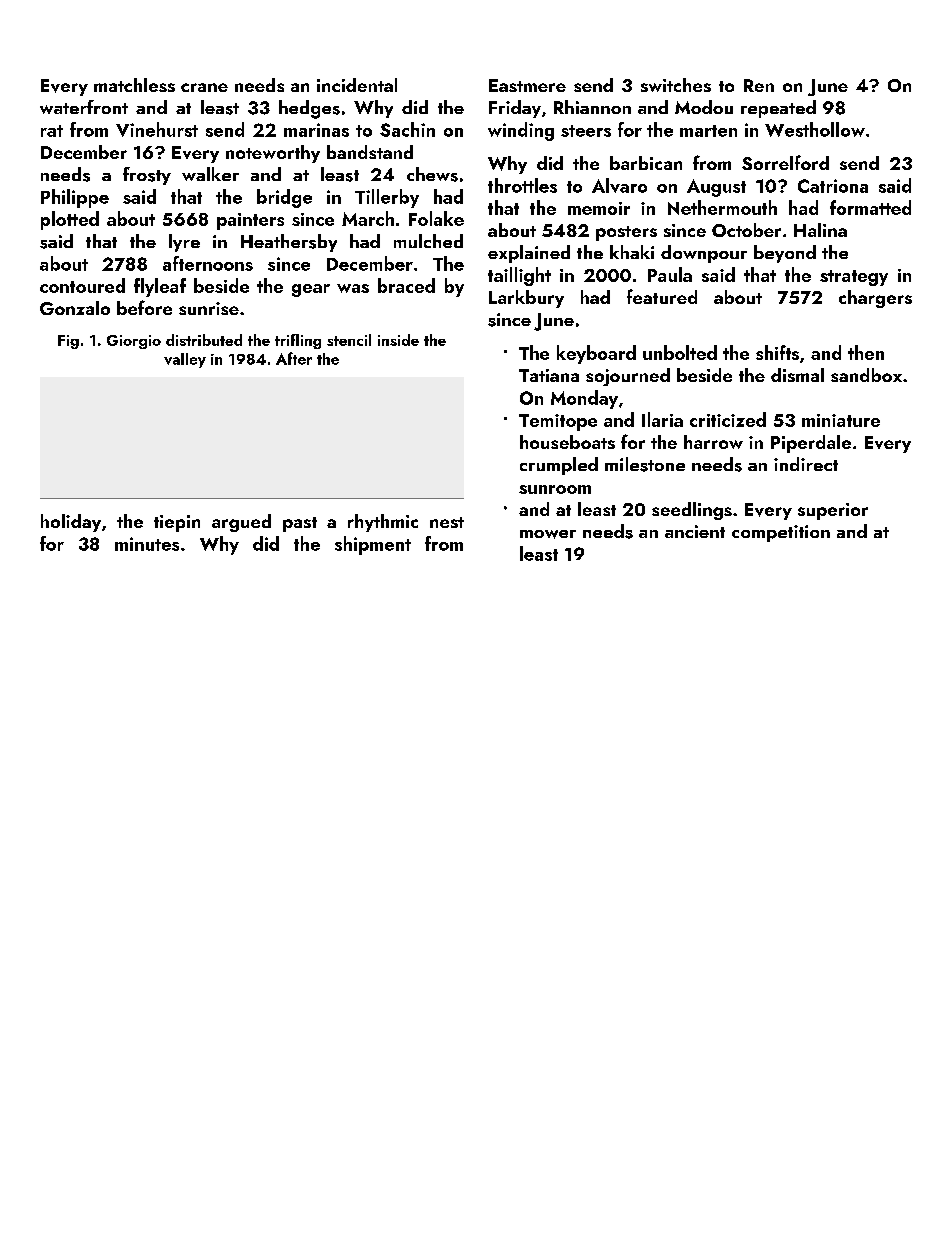 This page has height=1233, width=952. What do you see at coordinates (515, 109) in the page?
I see `Friday` at bounding box center [515, 109].
